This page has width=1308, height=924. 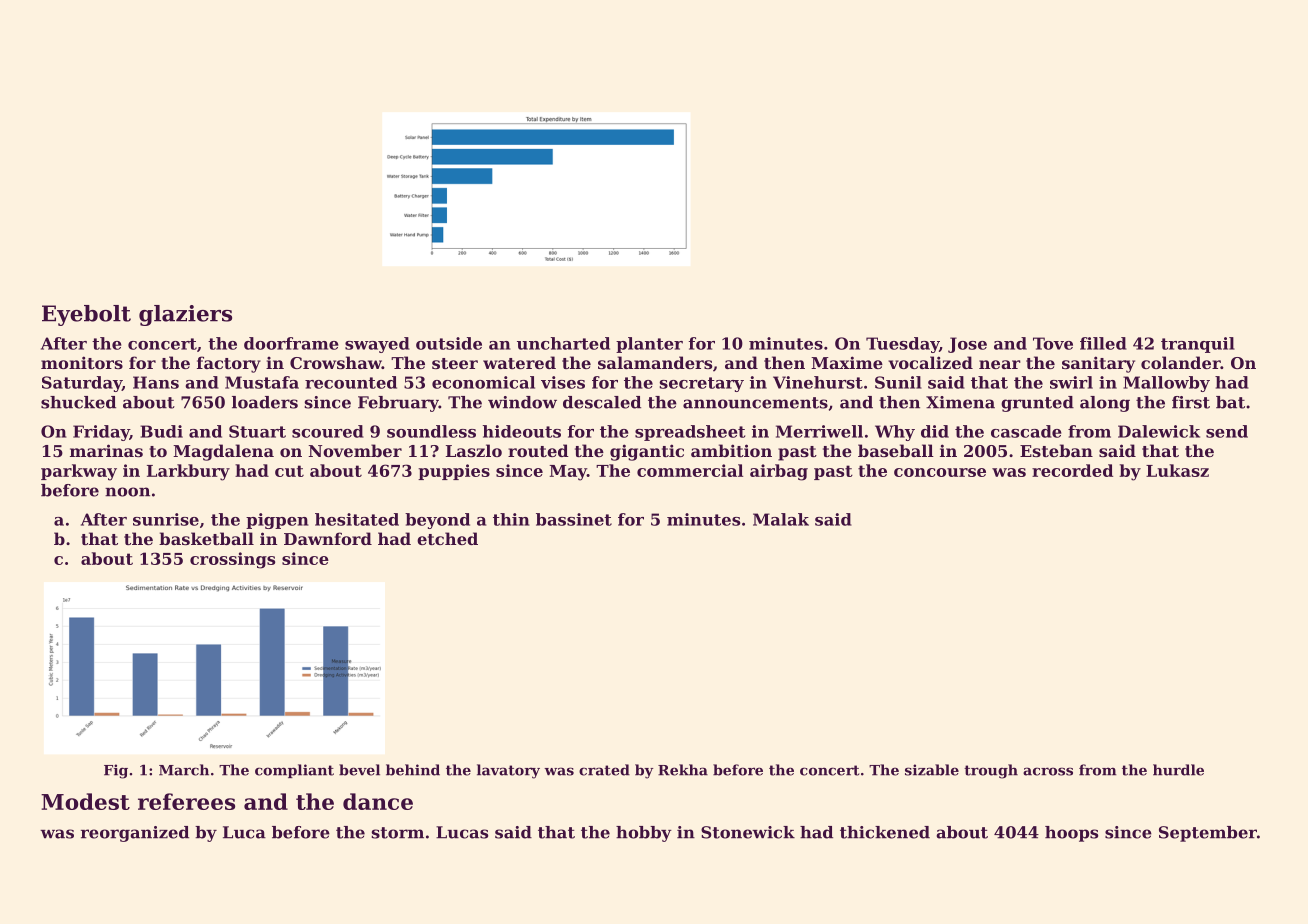 What do you see at coordinates (967, 345) in the page?
I see `Jose` at bounding box center [967, 345].
